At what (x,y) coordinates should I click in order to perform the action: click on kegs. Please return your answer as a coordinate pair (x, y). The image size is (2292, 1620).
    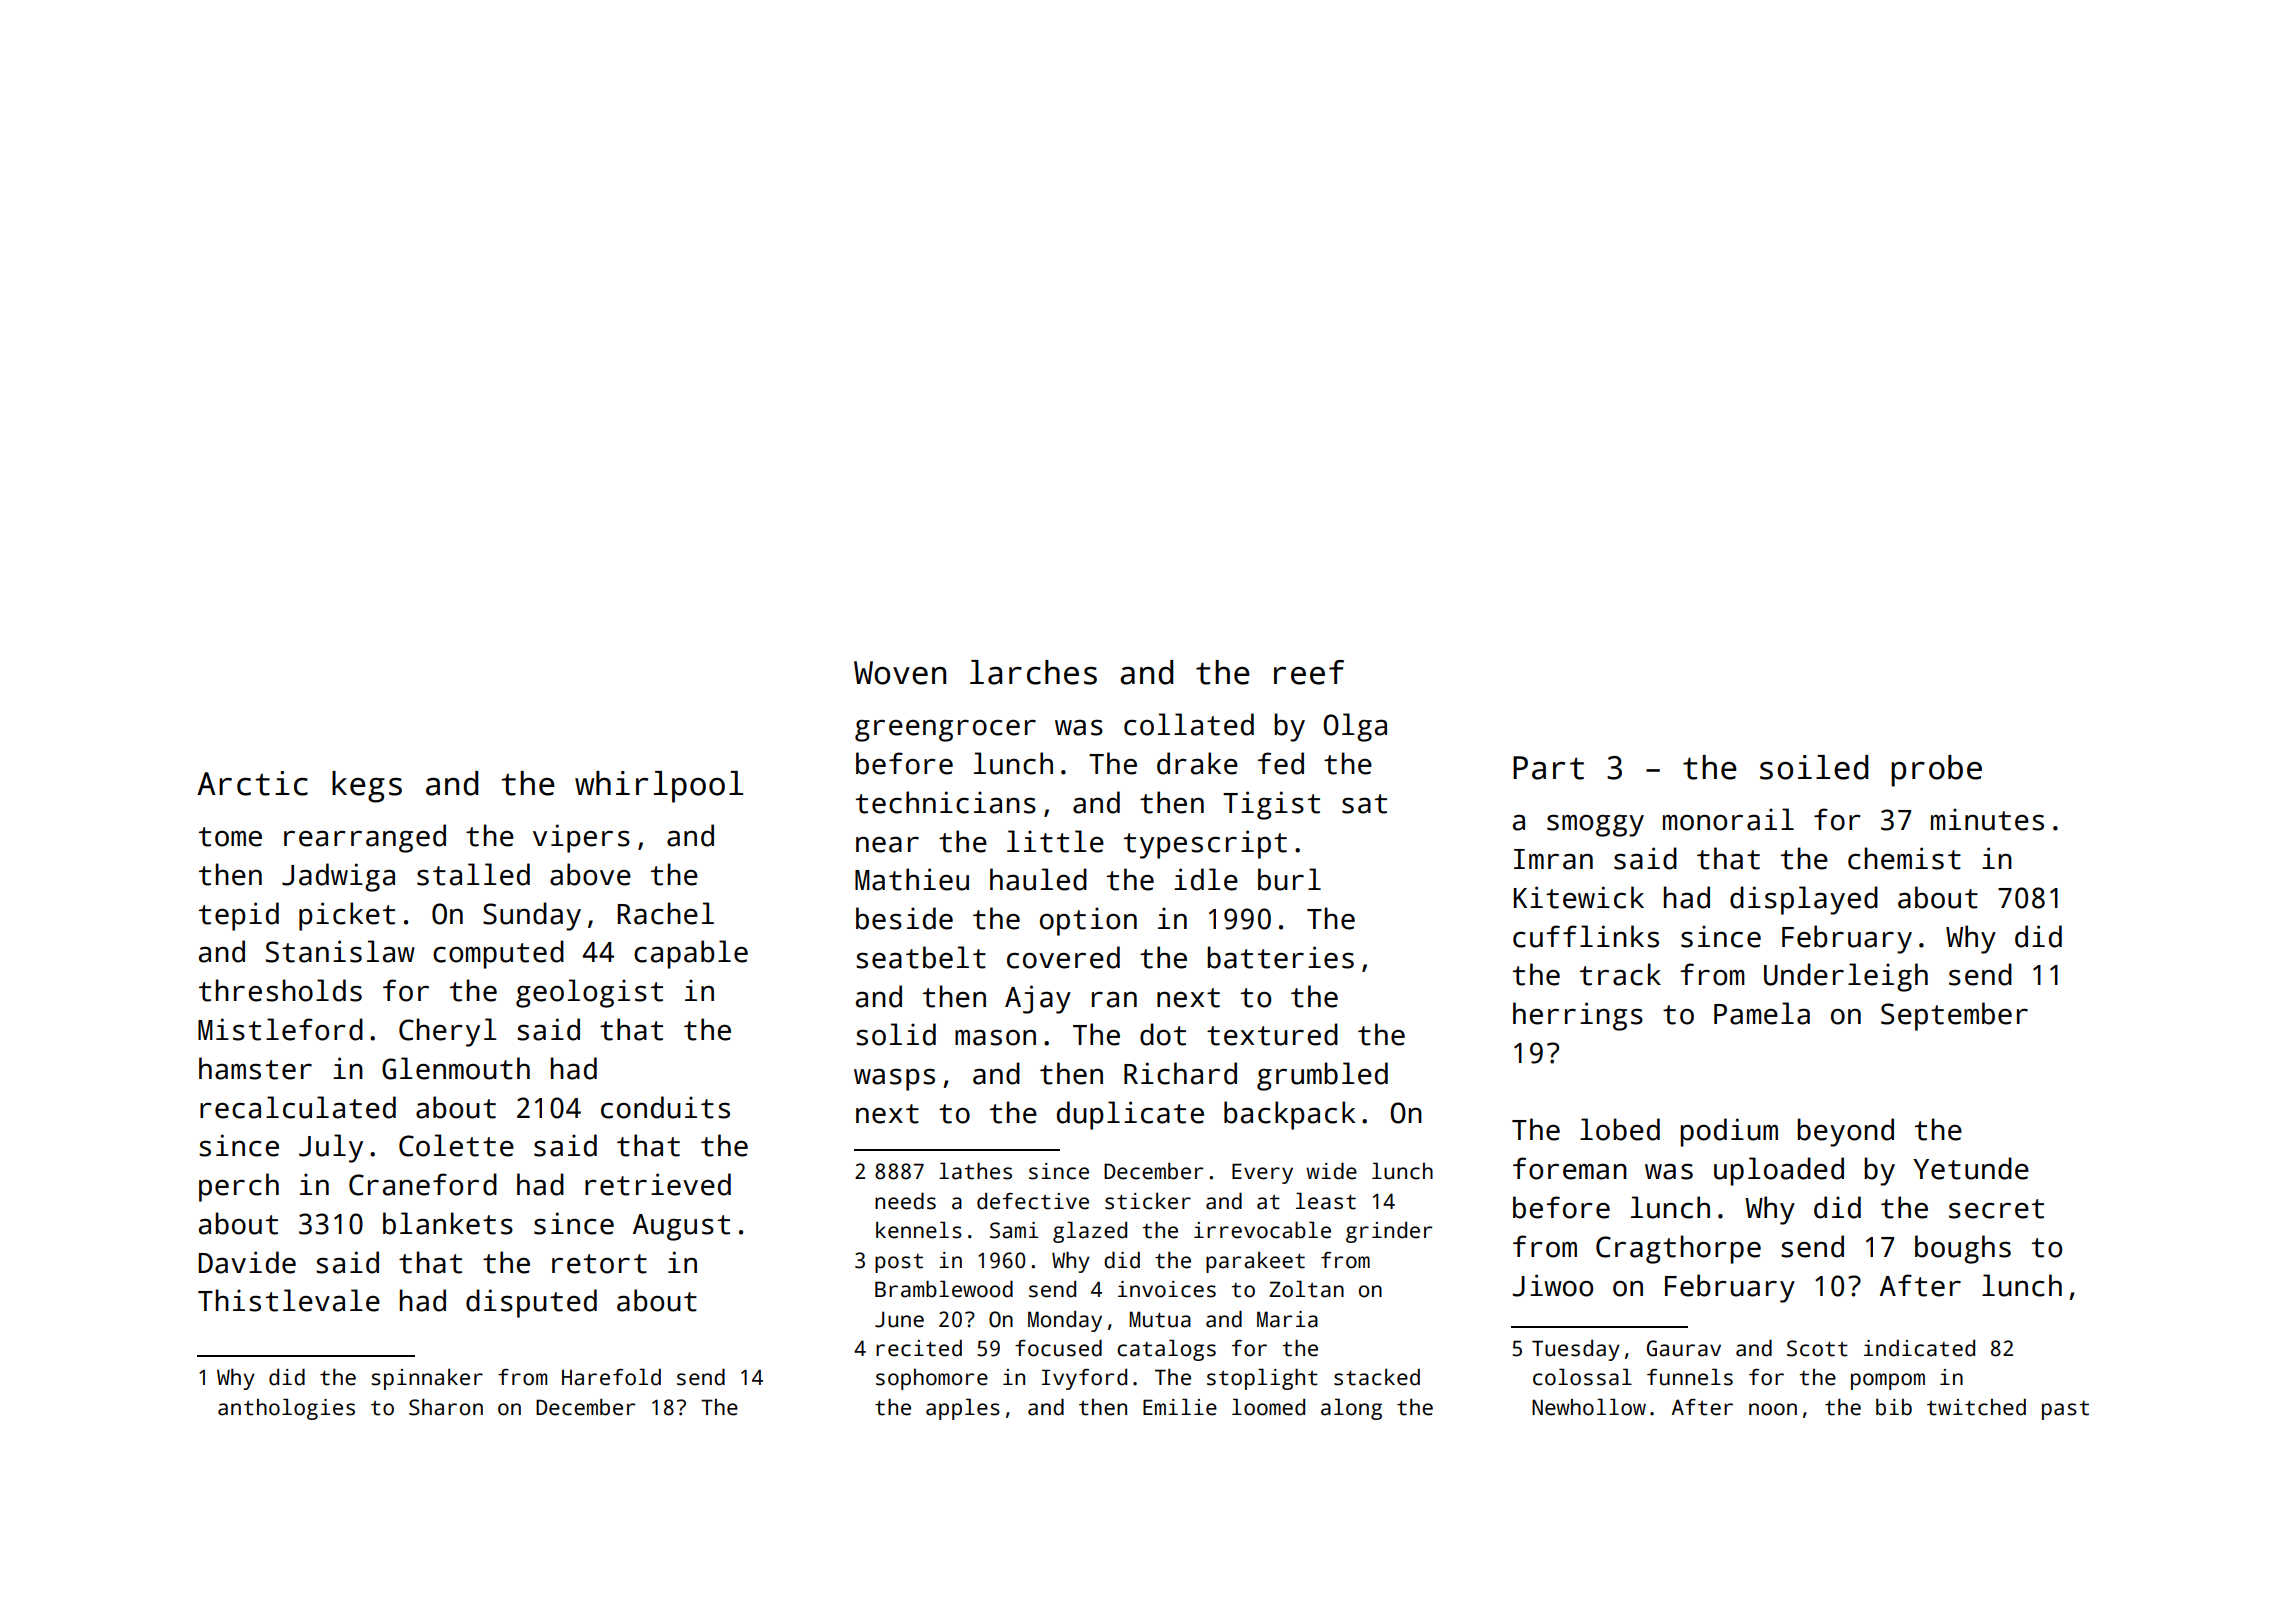
    Looking at the image, I should click on (367, 787).
